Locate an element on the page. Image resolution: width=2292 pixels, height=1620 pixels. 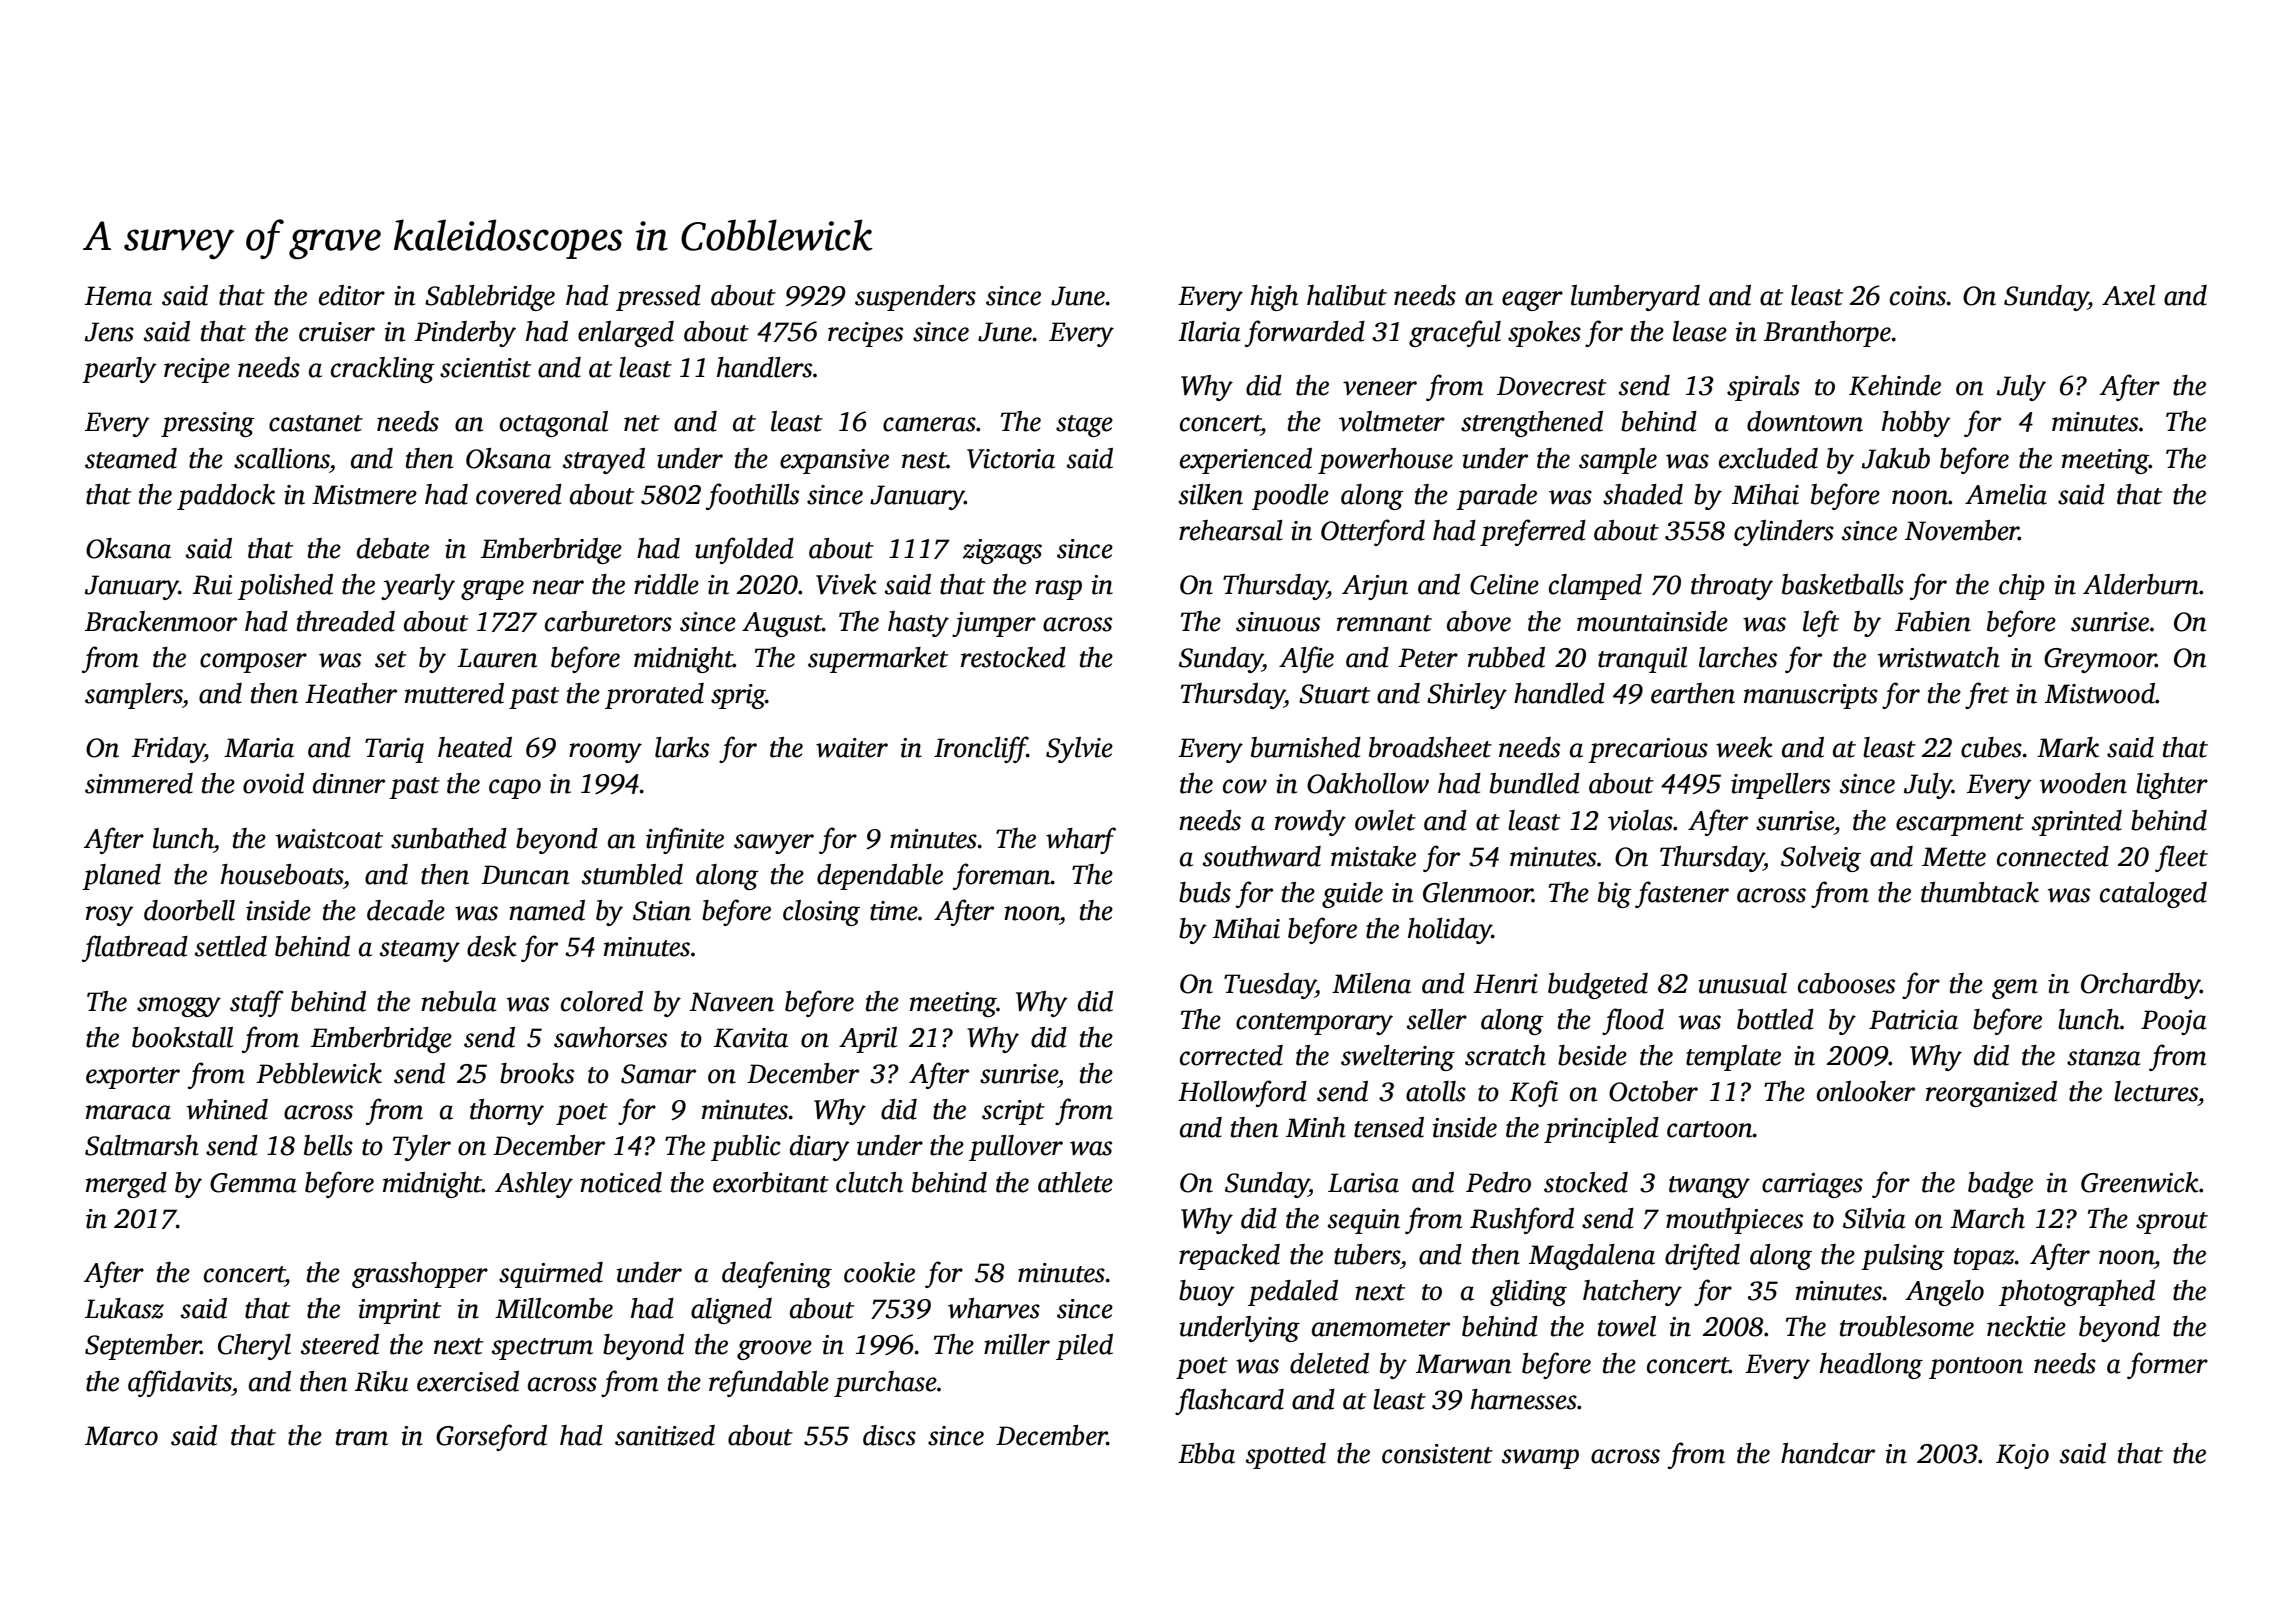
hobby is located at coordinates (1916, 424).
